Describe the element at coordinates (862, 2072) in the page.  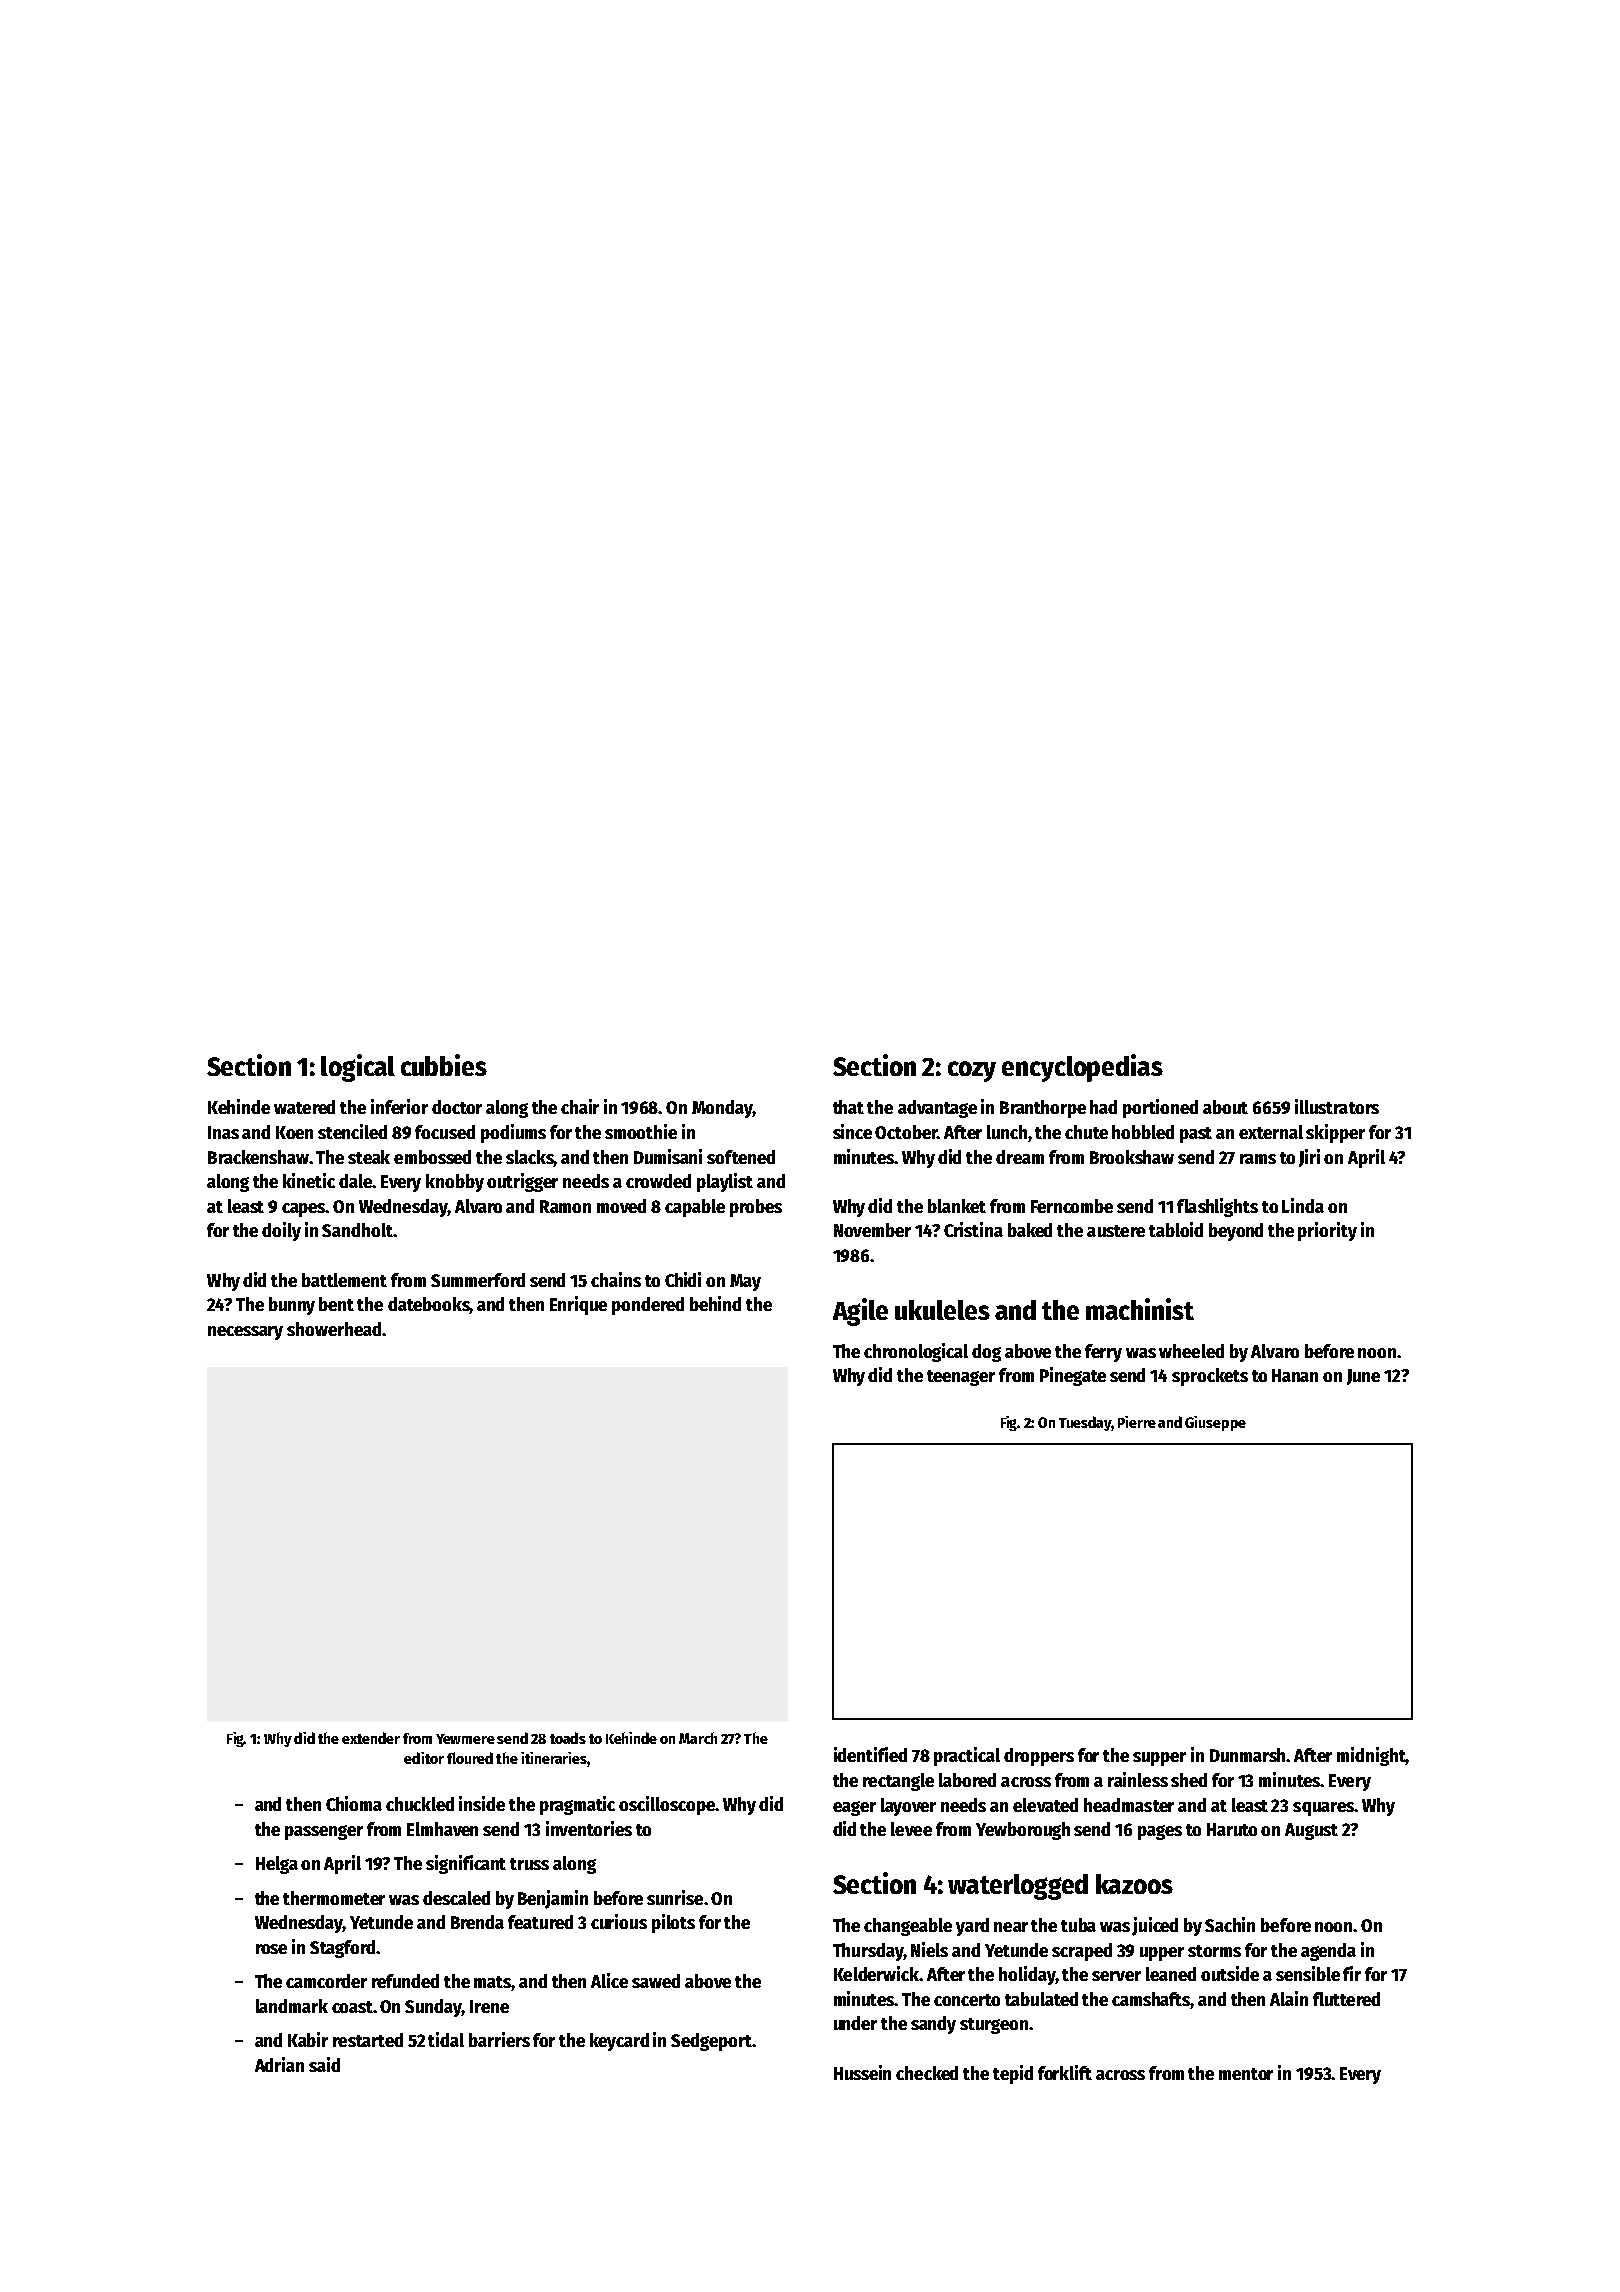
I see `Hussein` at that location.
